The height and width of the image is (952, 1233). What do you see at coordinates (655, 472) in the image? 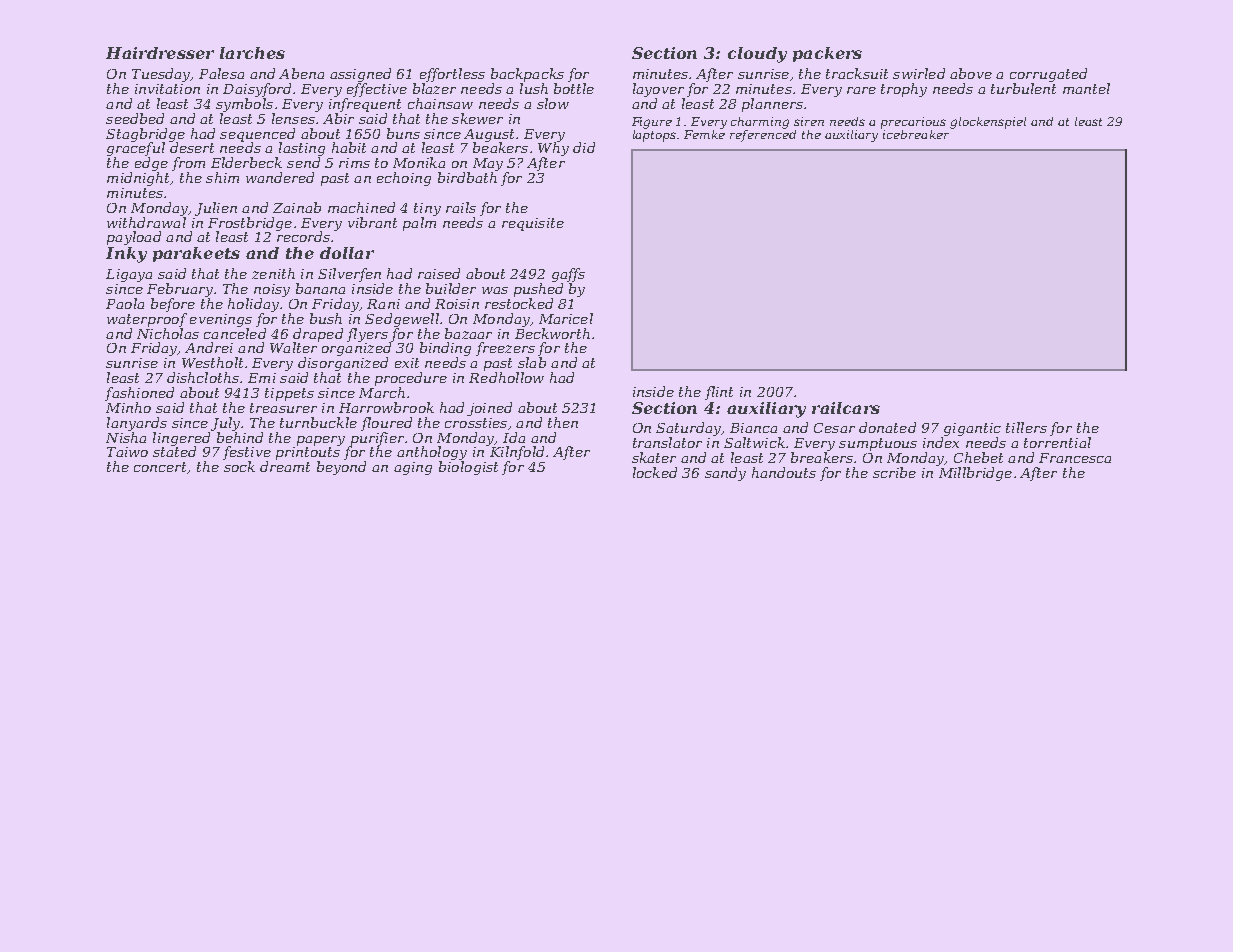
I see `locked` at bounding box center [655, 472].
